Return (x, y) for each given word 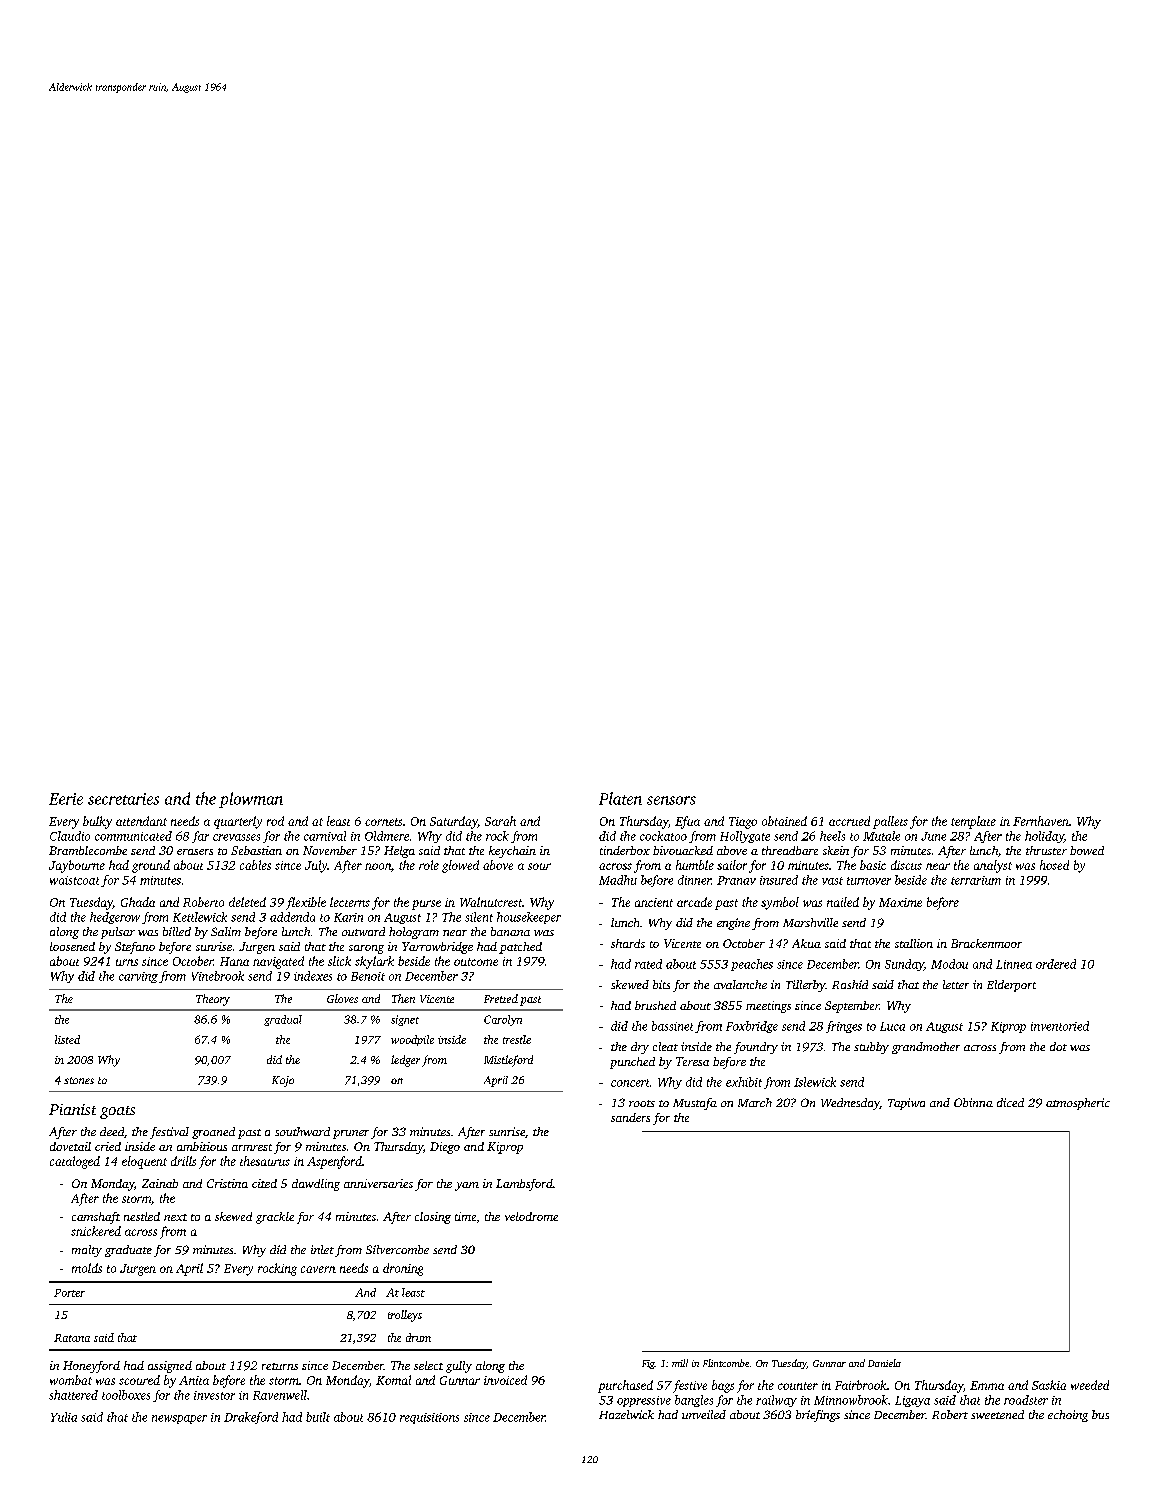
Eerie (66, 799)
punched (632, 1063)
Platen (620, 798)
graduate (128, 1251)
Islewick (815, 1082)
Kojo (283, 1081)
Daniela (884, 1363)
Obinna (973, 1102)
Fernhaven (1041, 821)
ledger (405, 1061)
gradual (283, 1020)
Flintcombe (726, 1363)
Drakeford (251, 1418)
